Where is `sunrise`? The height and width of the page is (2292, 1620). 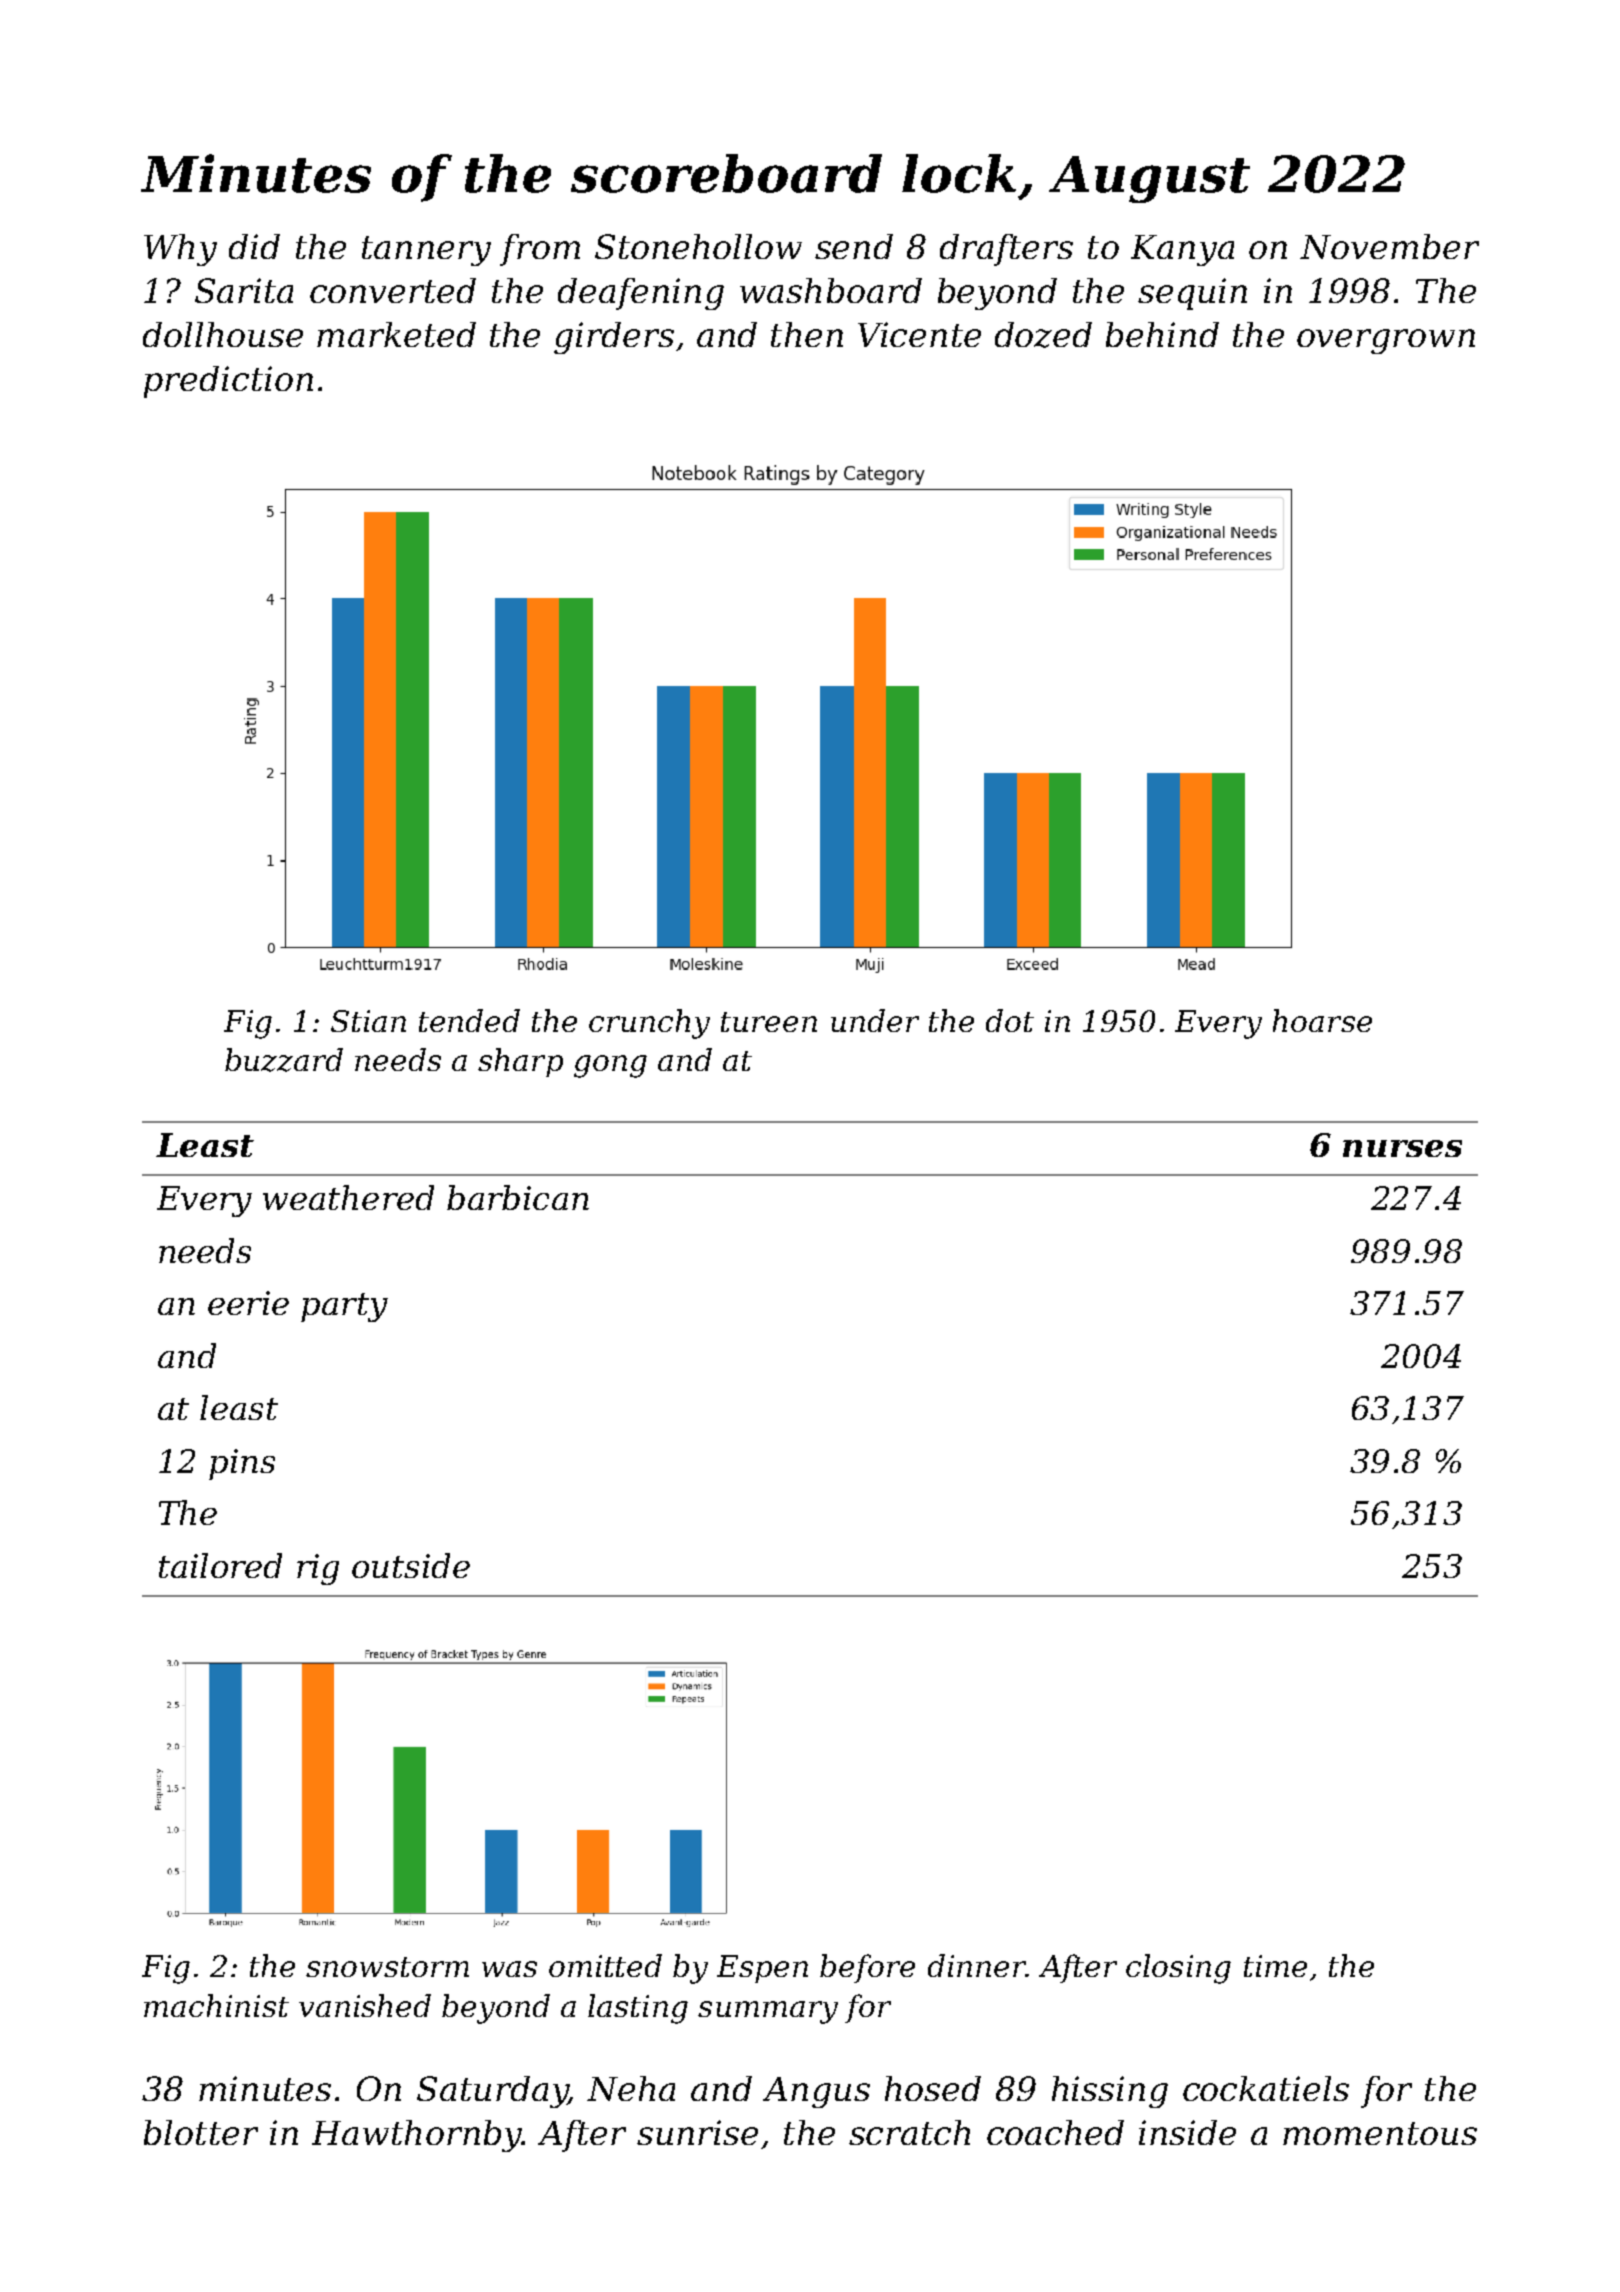
sunrise is located at coordinates (697, 2132).
